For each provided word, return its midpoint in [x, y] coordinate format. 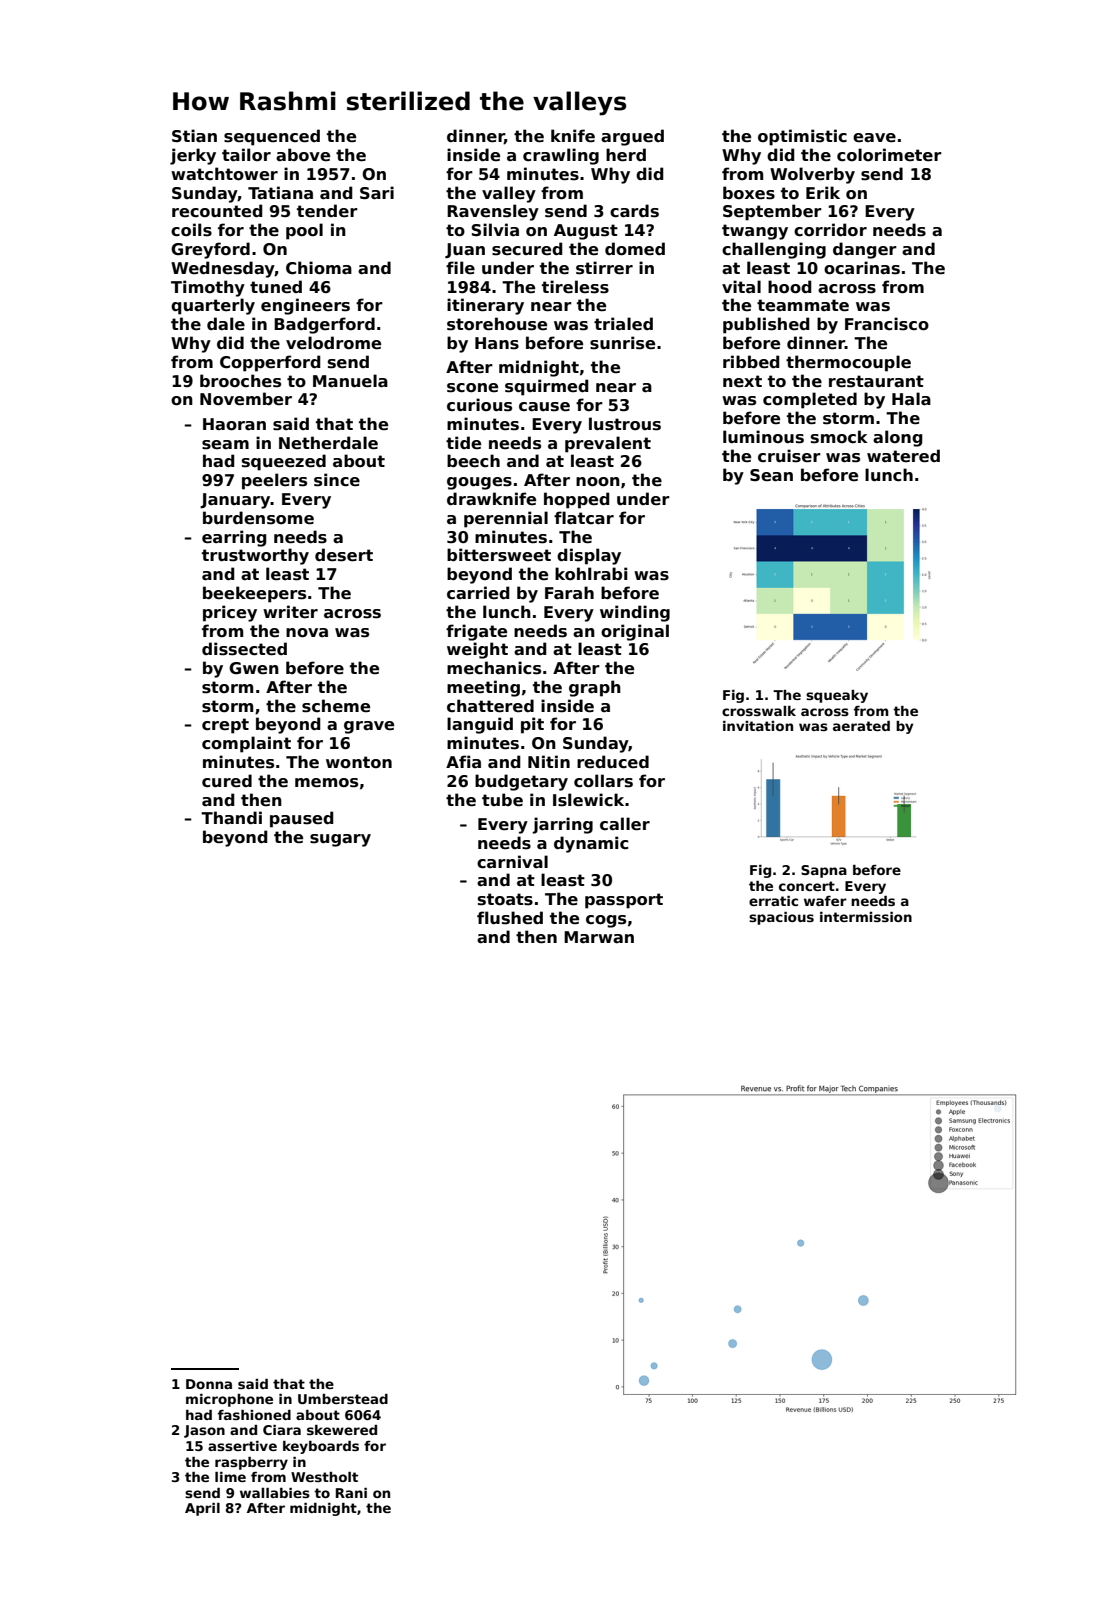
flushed [510, 918]
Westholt [324, 1477]
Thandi [231, 817]
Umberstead [343, 1399]
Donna [209, 1384]
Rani [351, 1493]
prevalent [608, 444]
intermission [866, 917]
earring [234, 538]
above [303, 155]
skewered [342, 1430]
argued [632, 137]
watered [903, 456]
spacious [781, 918]
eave [874, 138]
